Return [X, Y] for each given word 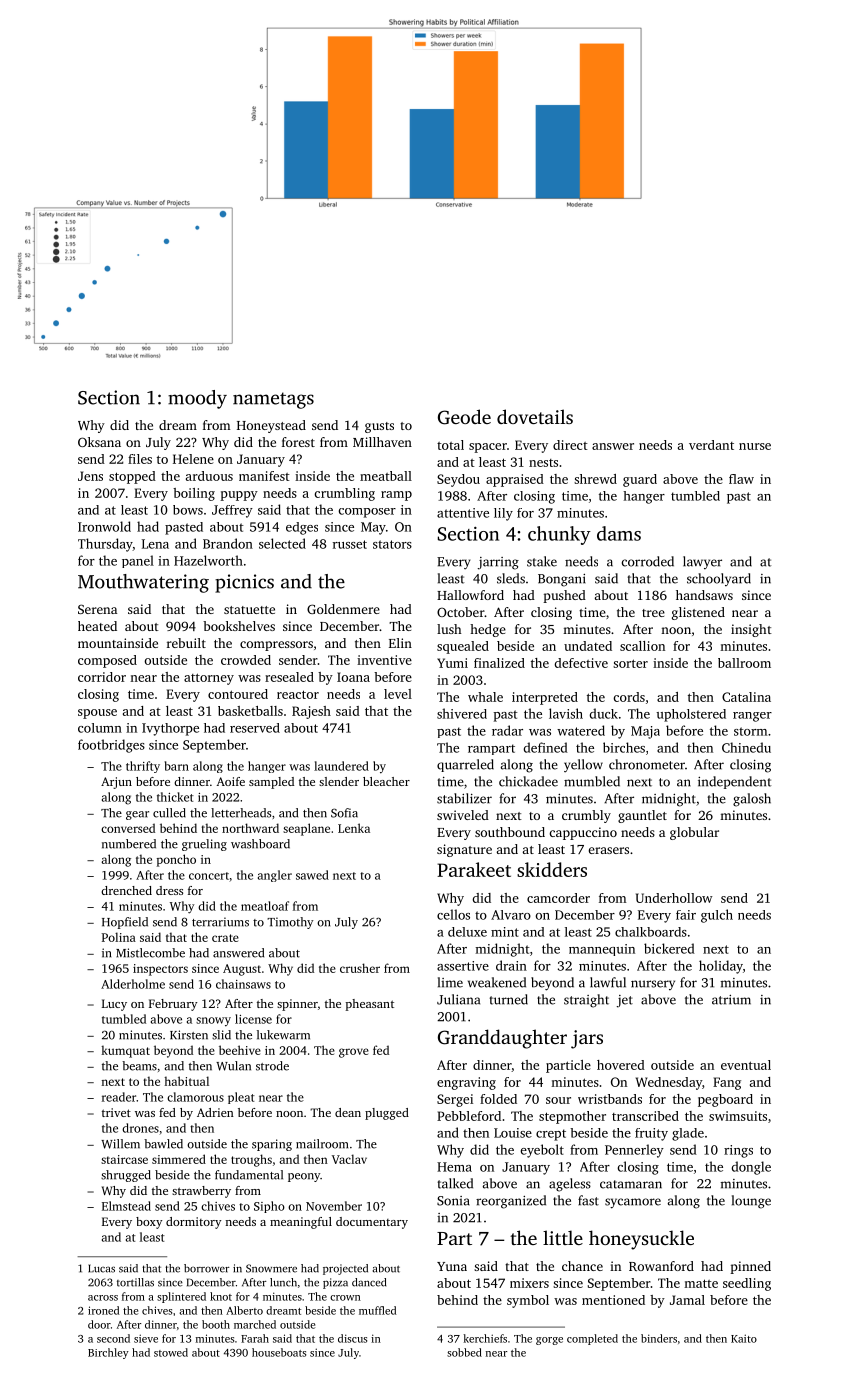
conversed [128, 828]
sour [558, 1100]
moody [197, 399]
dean [348, 1112]
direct [570, 445]
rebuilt [186, 643]
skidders [552, 869]
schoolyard [719, 579]
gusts [379, 427]
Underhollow [674, 898]
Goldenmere [343, 609]
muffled [377, 1310]
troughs [251, 1160]
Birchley [108, 1353]
